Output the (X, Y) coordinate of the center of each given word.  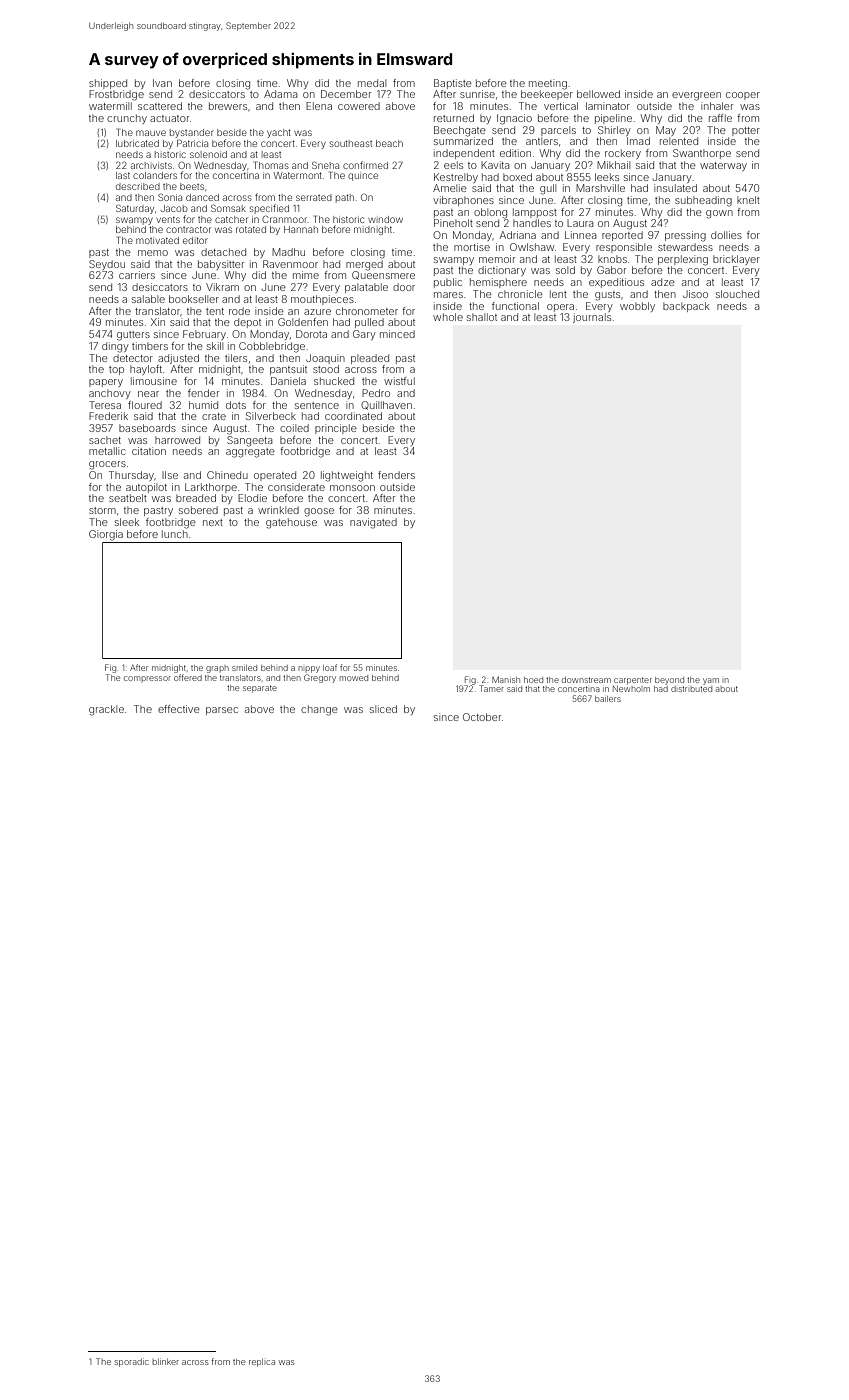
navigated (373, 523)
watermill (110, 106)
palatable (366, 288)
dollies (726, 235)
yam (711, 681)
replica (262, 1363)
